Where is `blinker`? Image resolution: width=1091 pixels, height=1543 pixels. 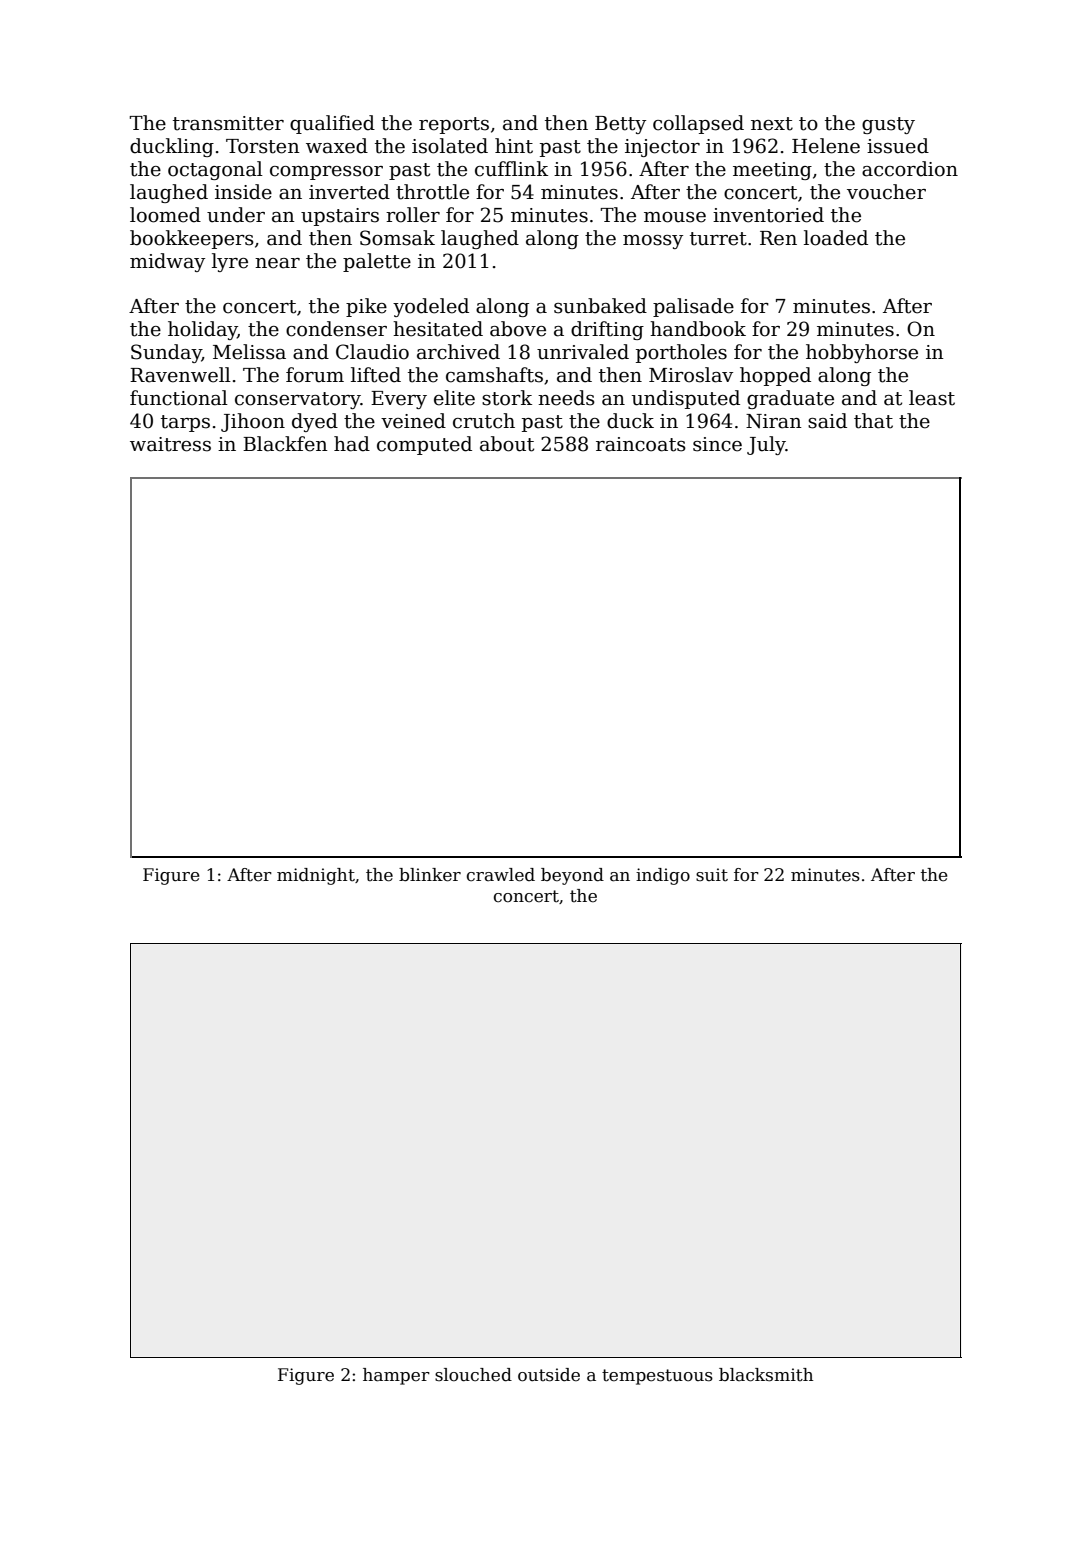 blinker is located at coordinates (430, 875).
